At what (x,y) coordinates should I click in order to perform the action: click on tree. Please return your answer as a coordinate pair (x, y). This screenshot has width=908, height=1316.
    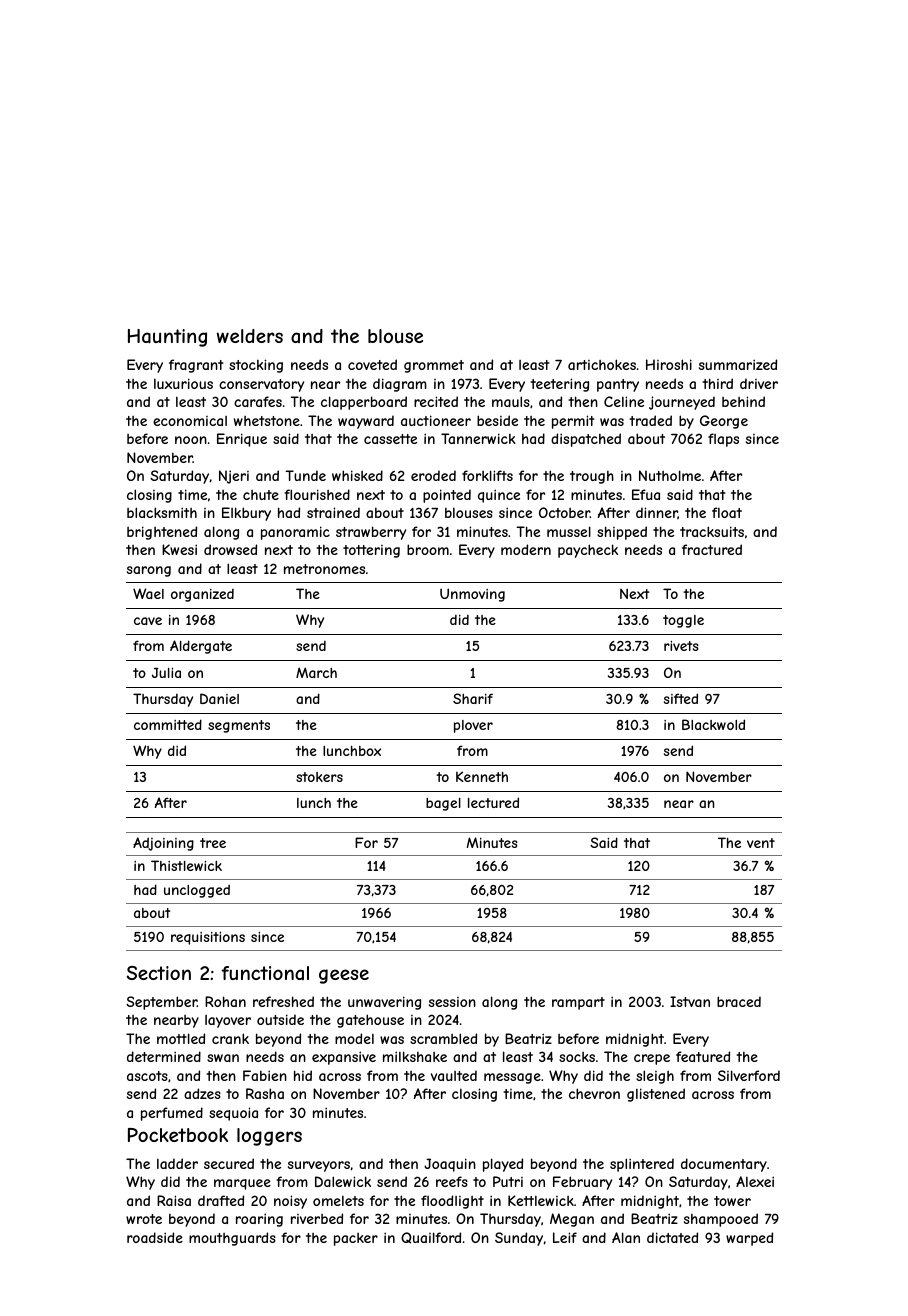
    Looking at the image, I should click on (213, 843).
